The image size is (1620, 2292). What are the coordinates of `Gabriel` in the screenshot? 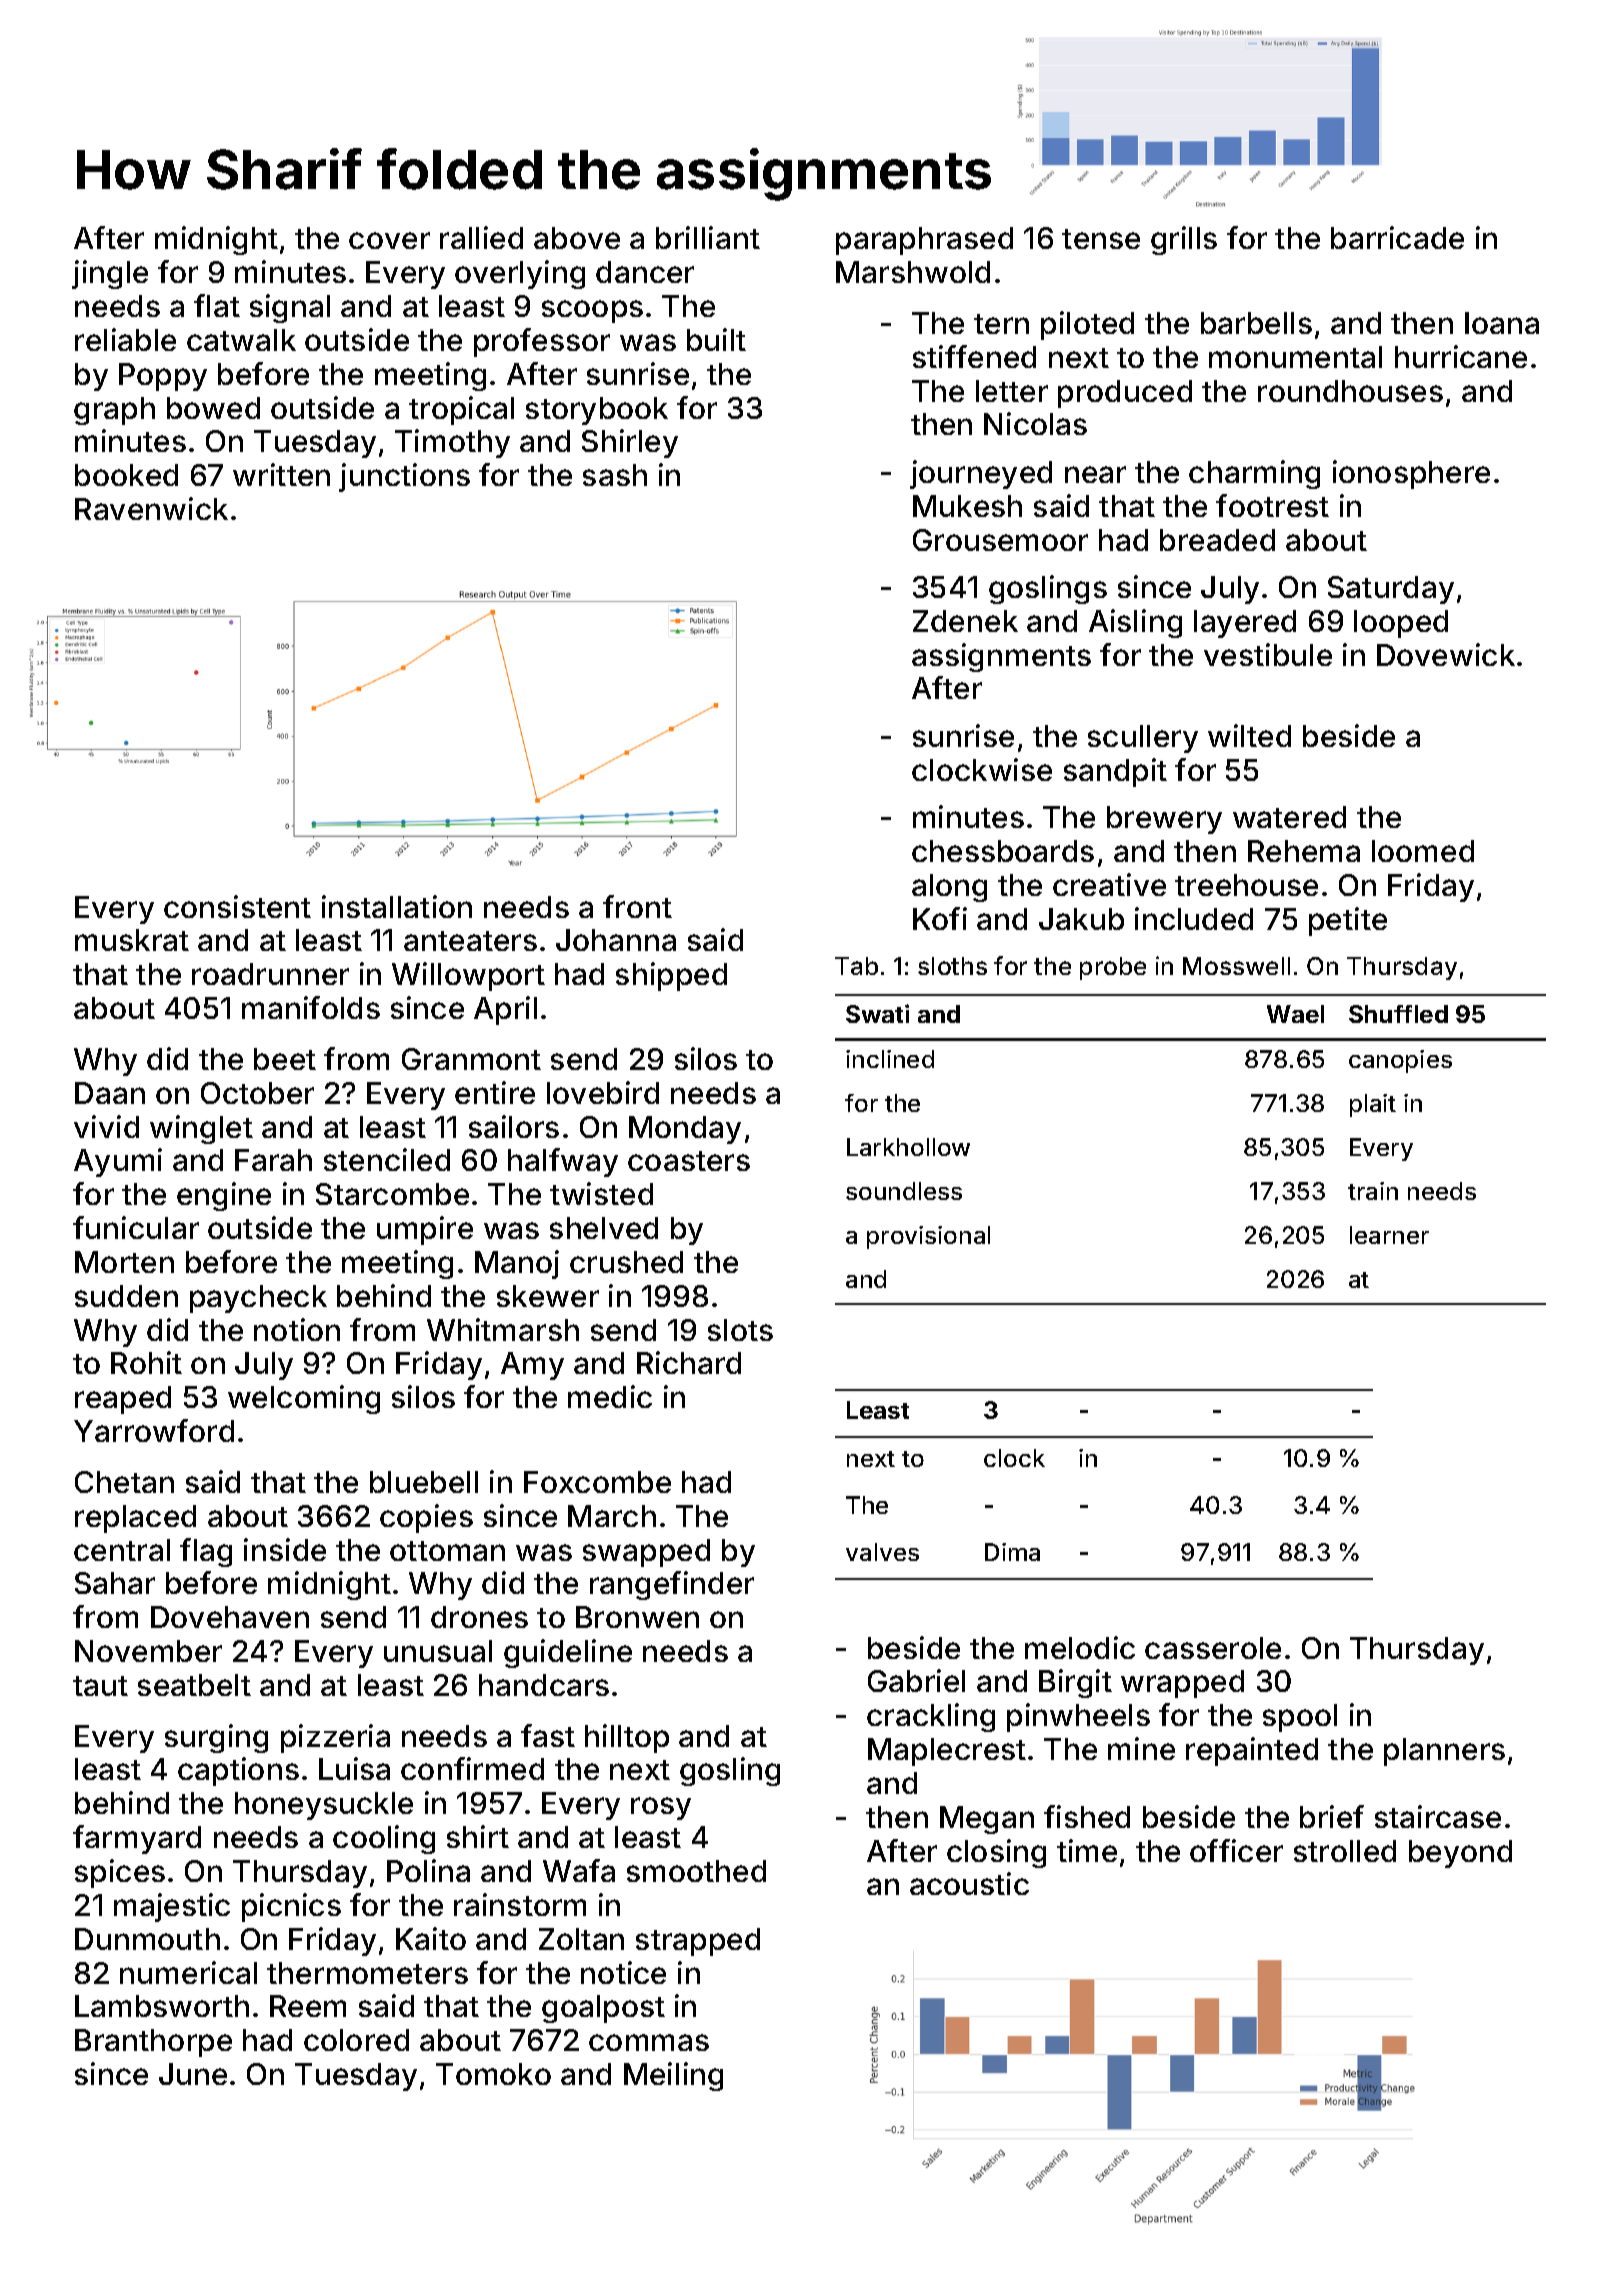 It's located at (916, 1680).
